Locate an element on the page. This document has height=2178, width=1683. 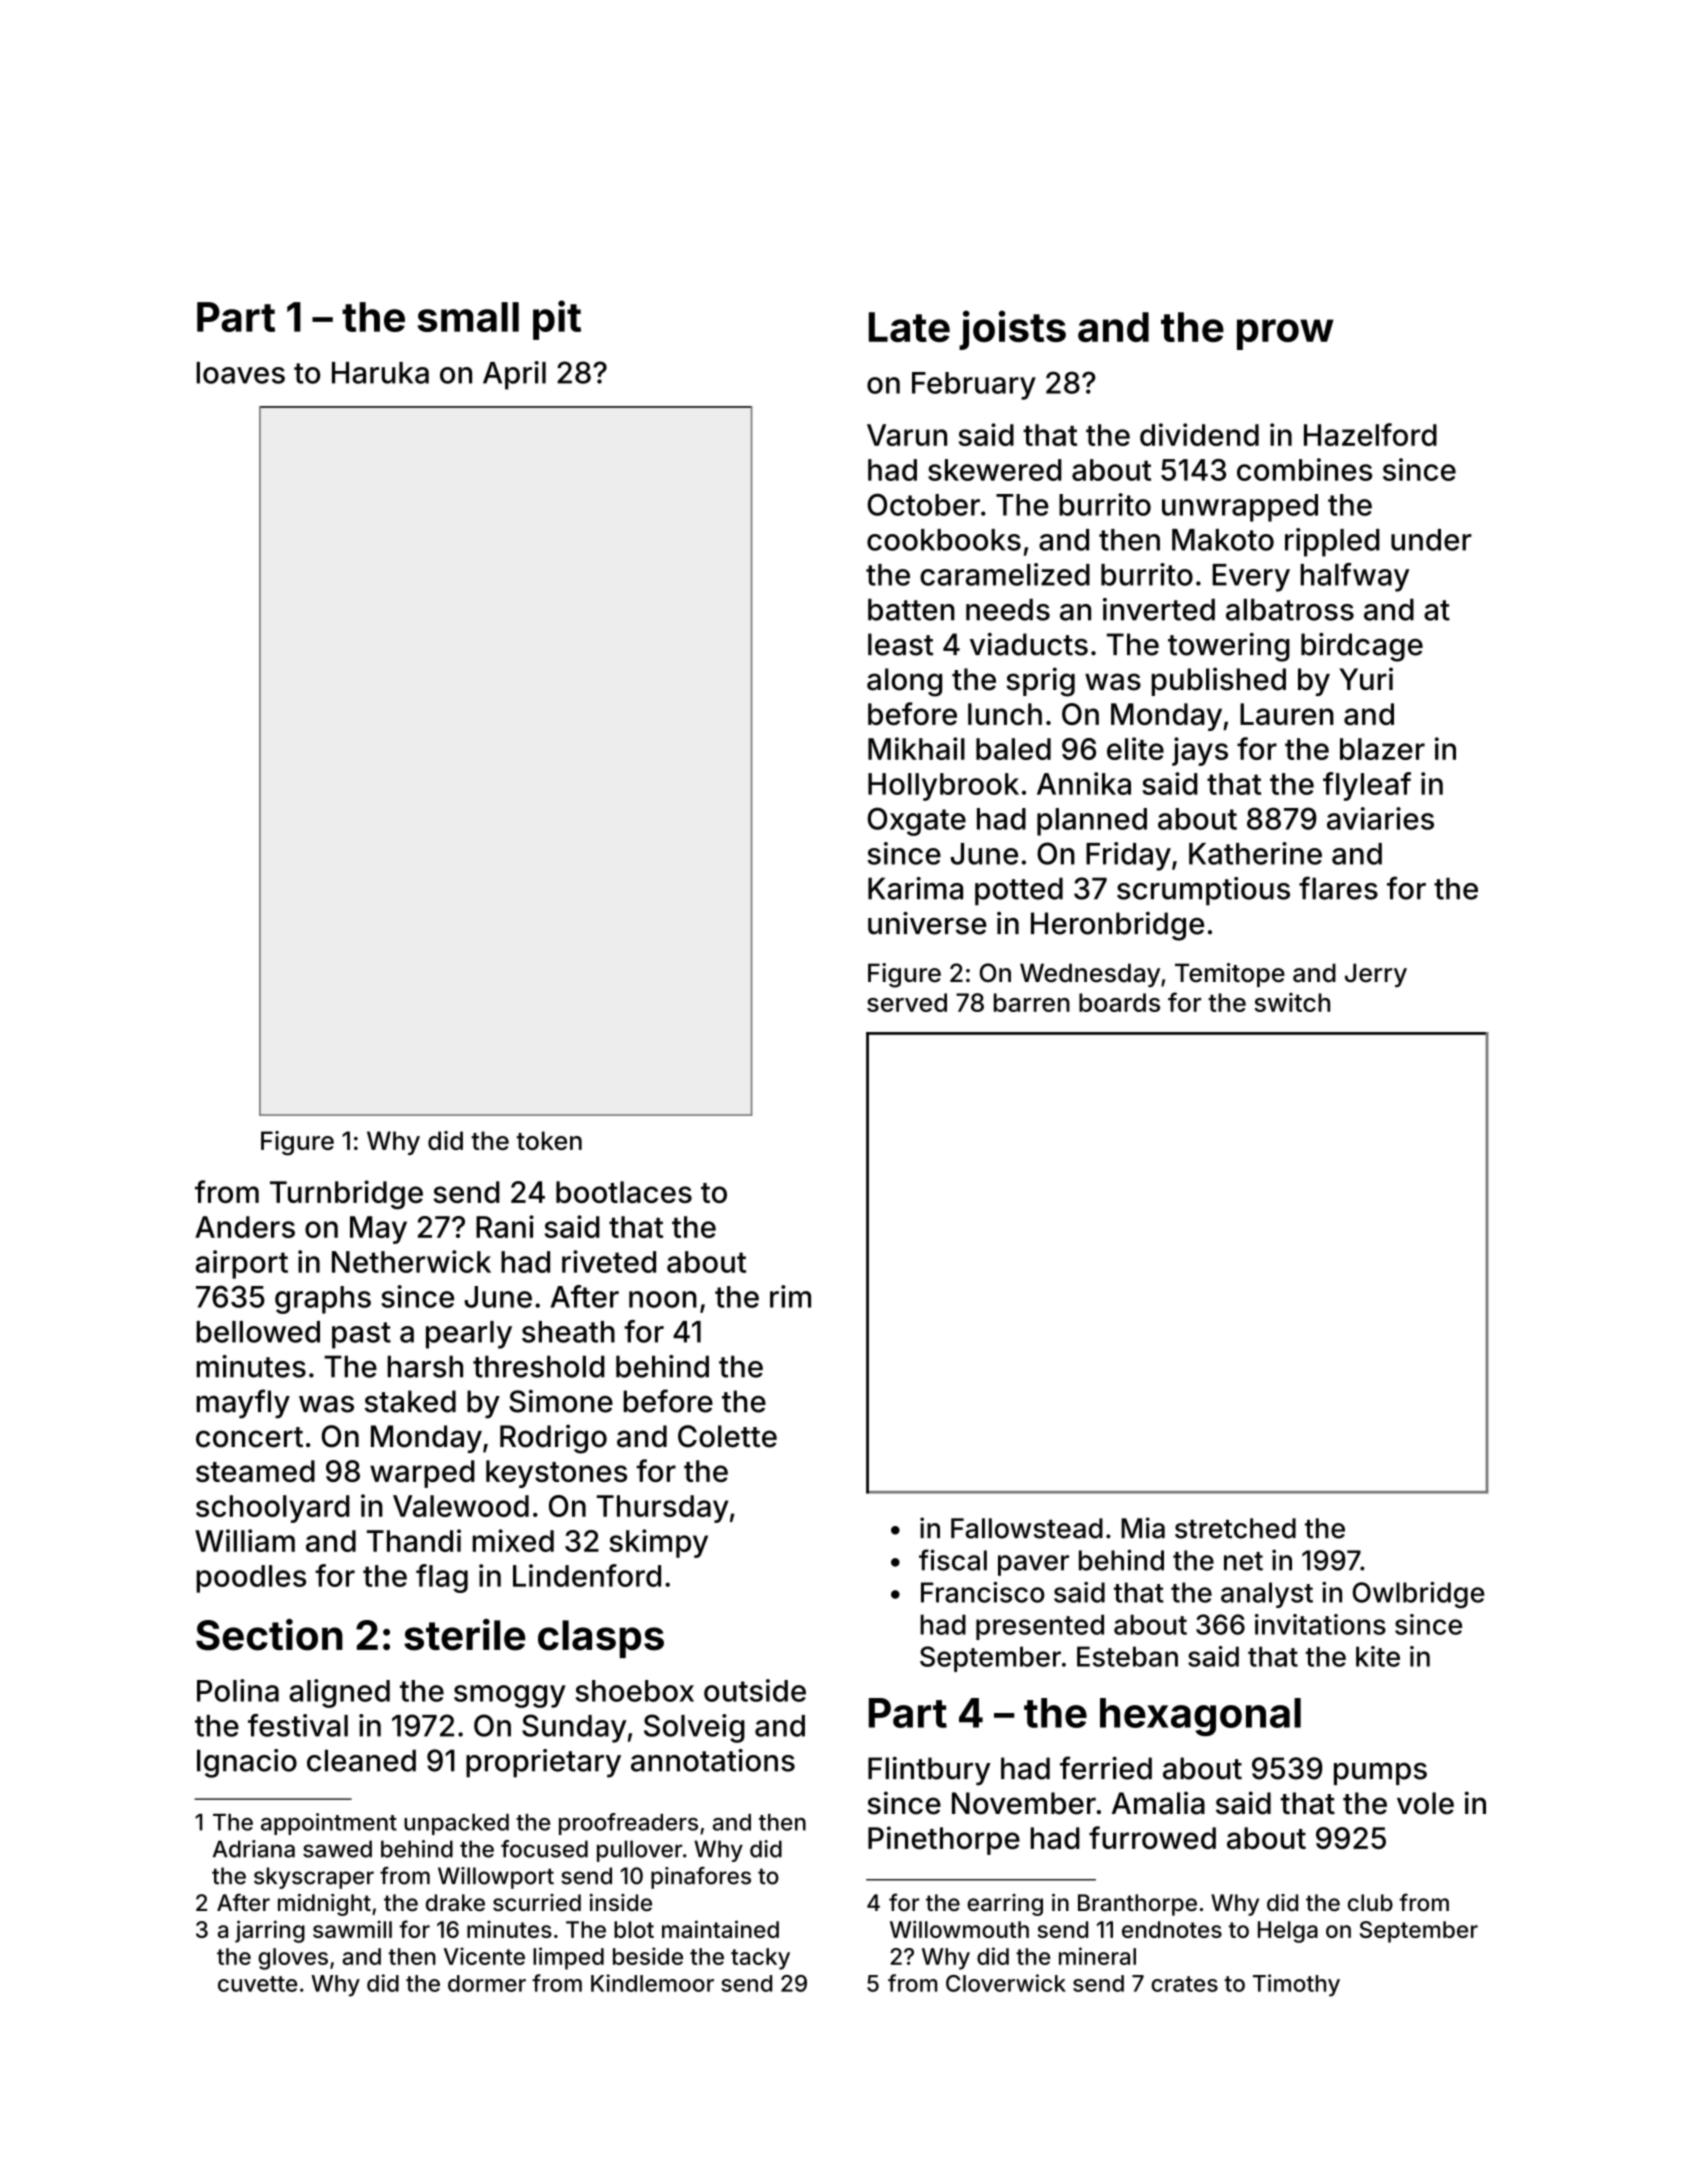
Haruka is located at coordinates (380, 373).
